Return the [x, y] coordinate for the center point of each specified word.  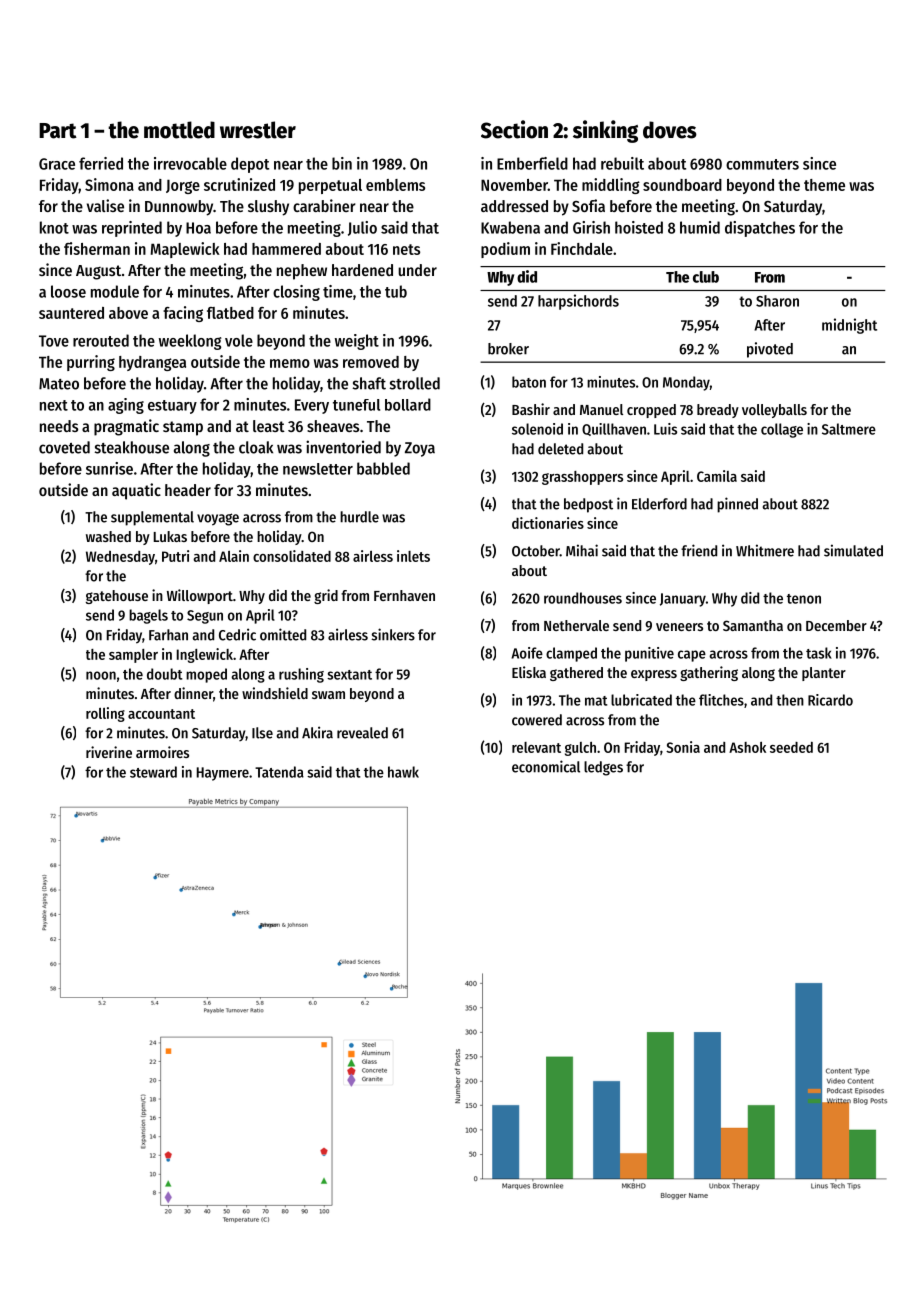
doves [670, 130]
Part [58, 131]
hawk [403, 772]
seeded [791, 747]
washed [108, 536]
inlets [413, 556]
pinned [737, 505]
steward [153, 772]
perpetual [330, 186]
